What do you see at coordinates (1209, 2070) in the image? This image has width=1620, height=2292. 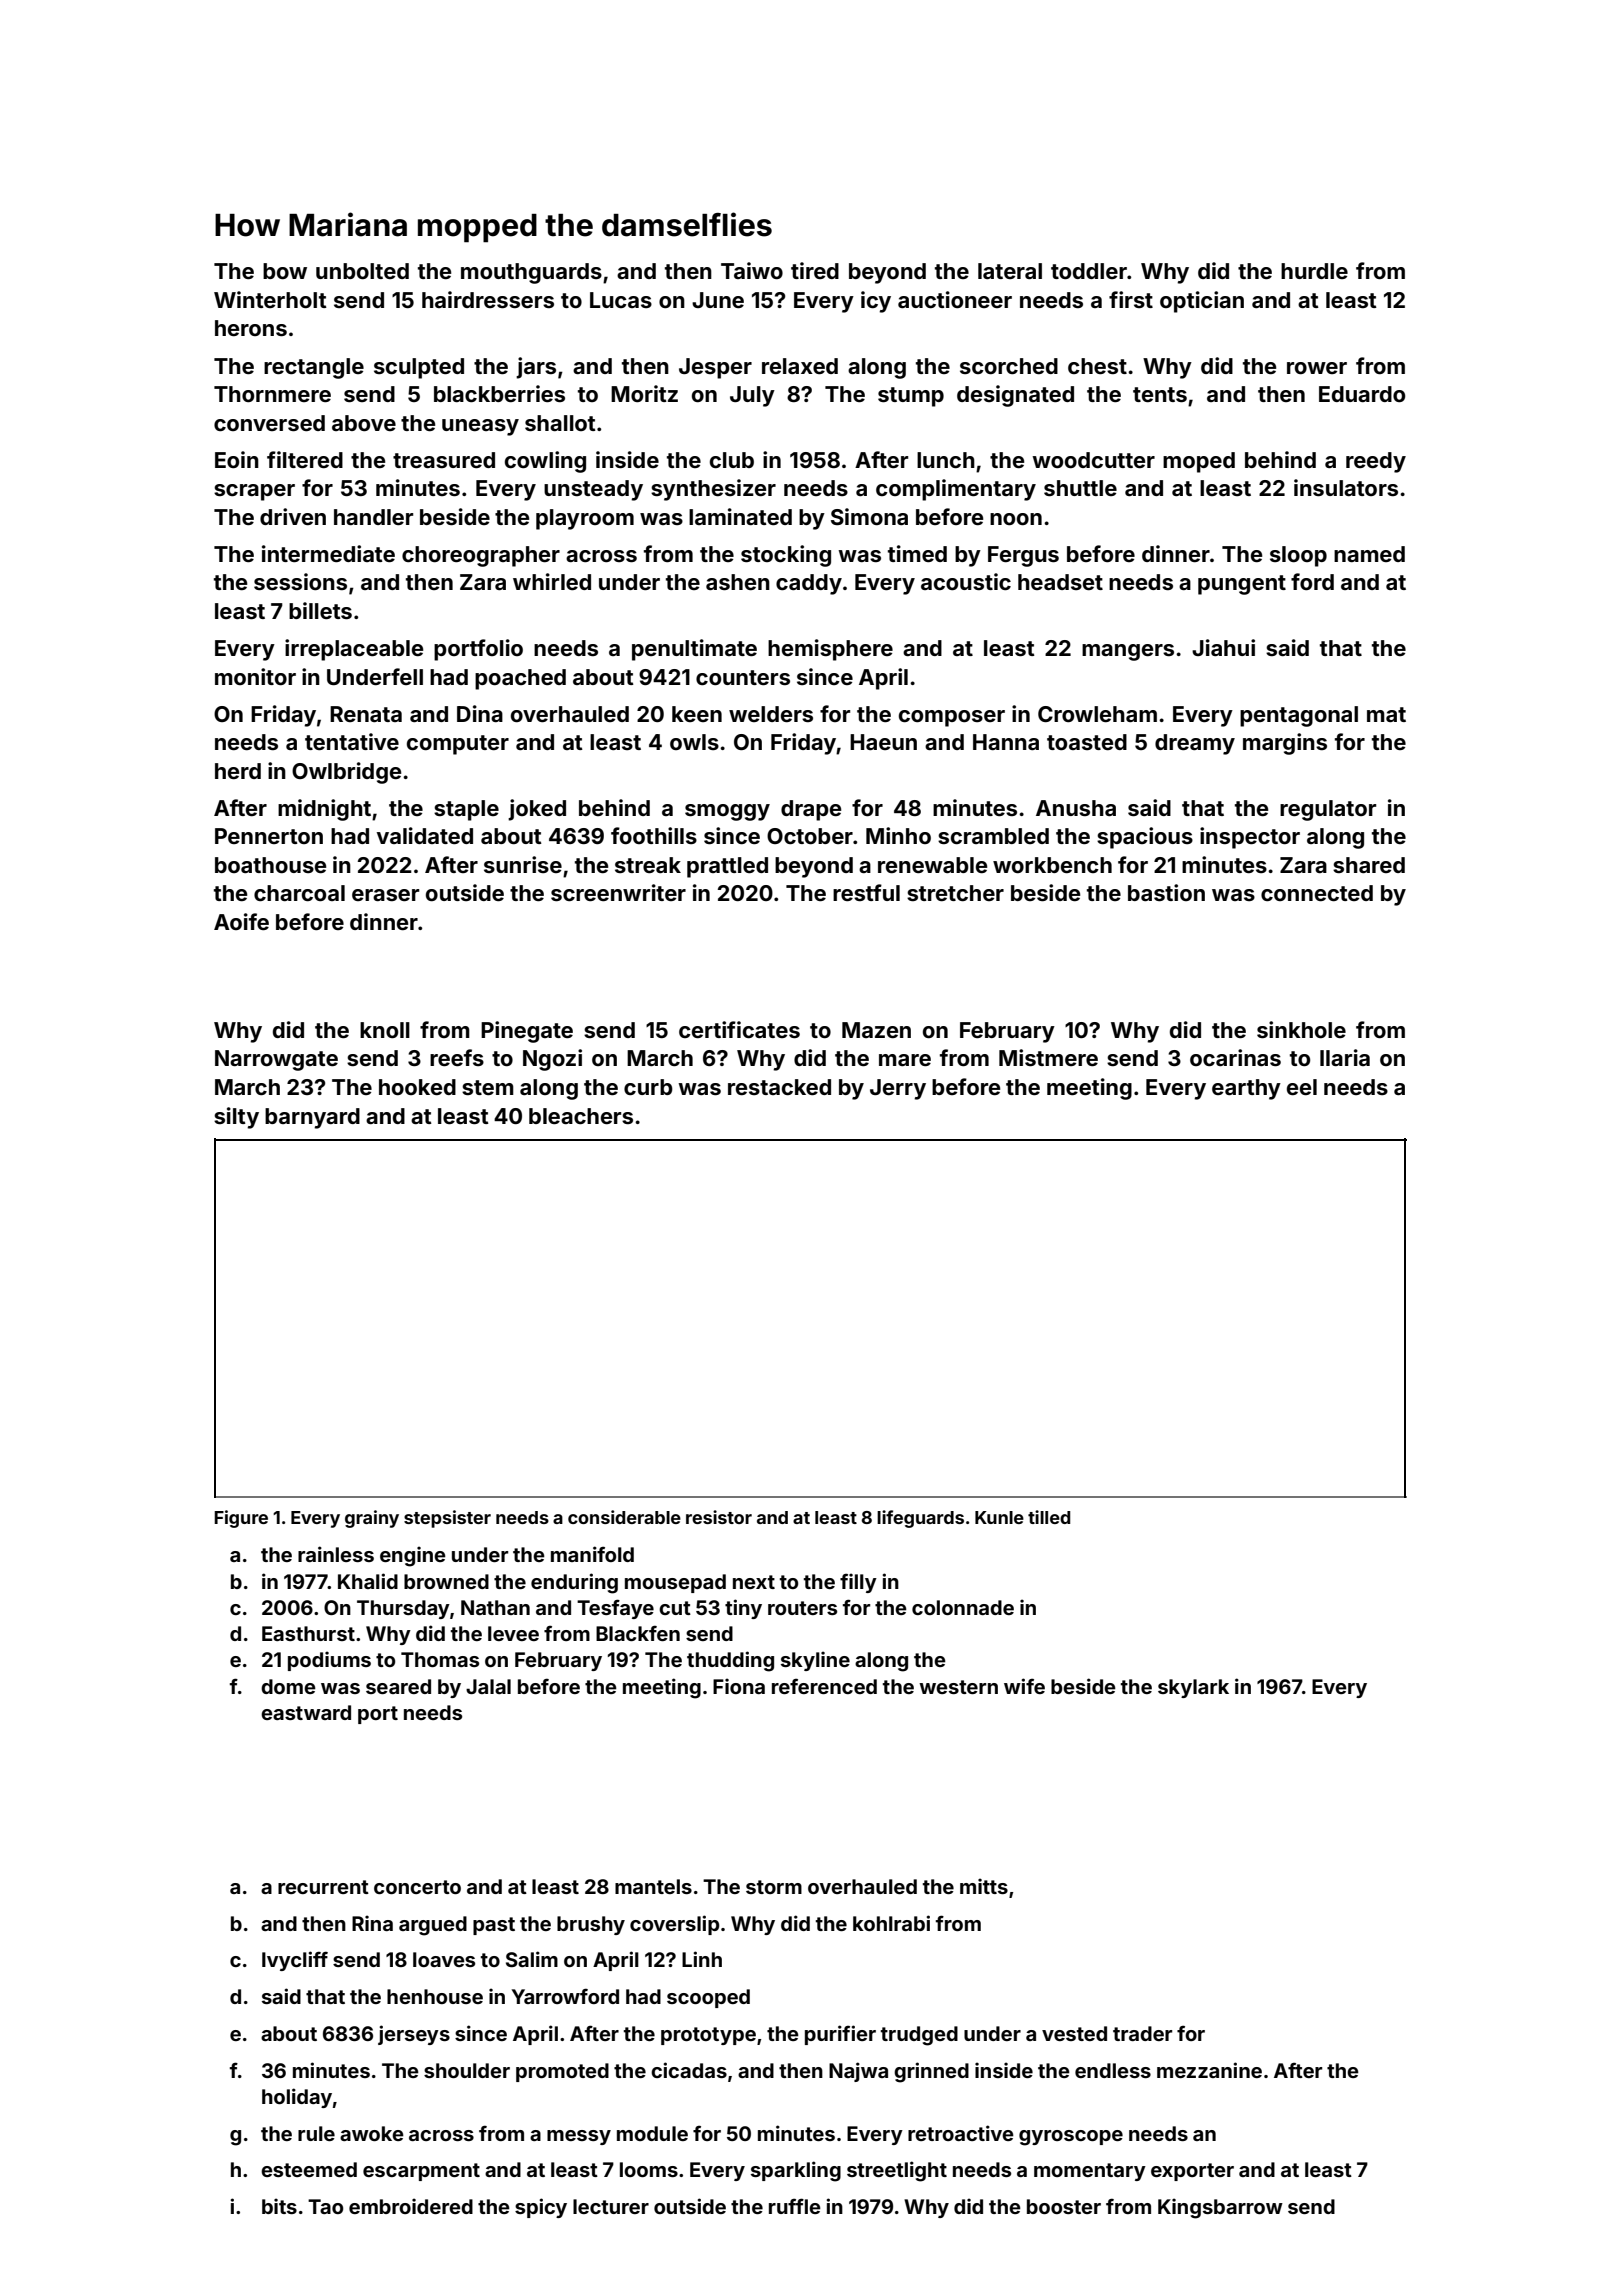 I see `mezzanine` at bounding box center [1209, 2070].
